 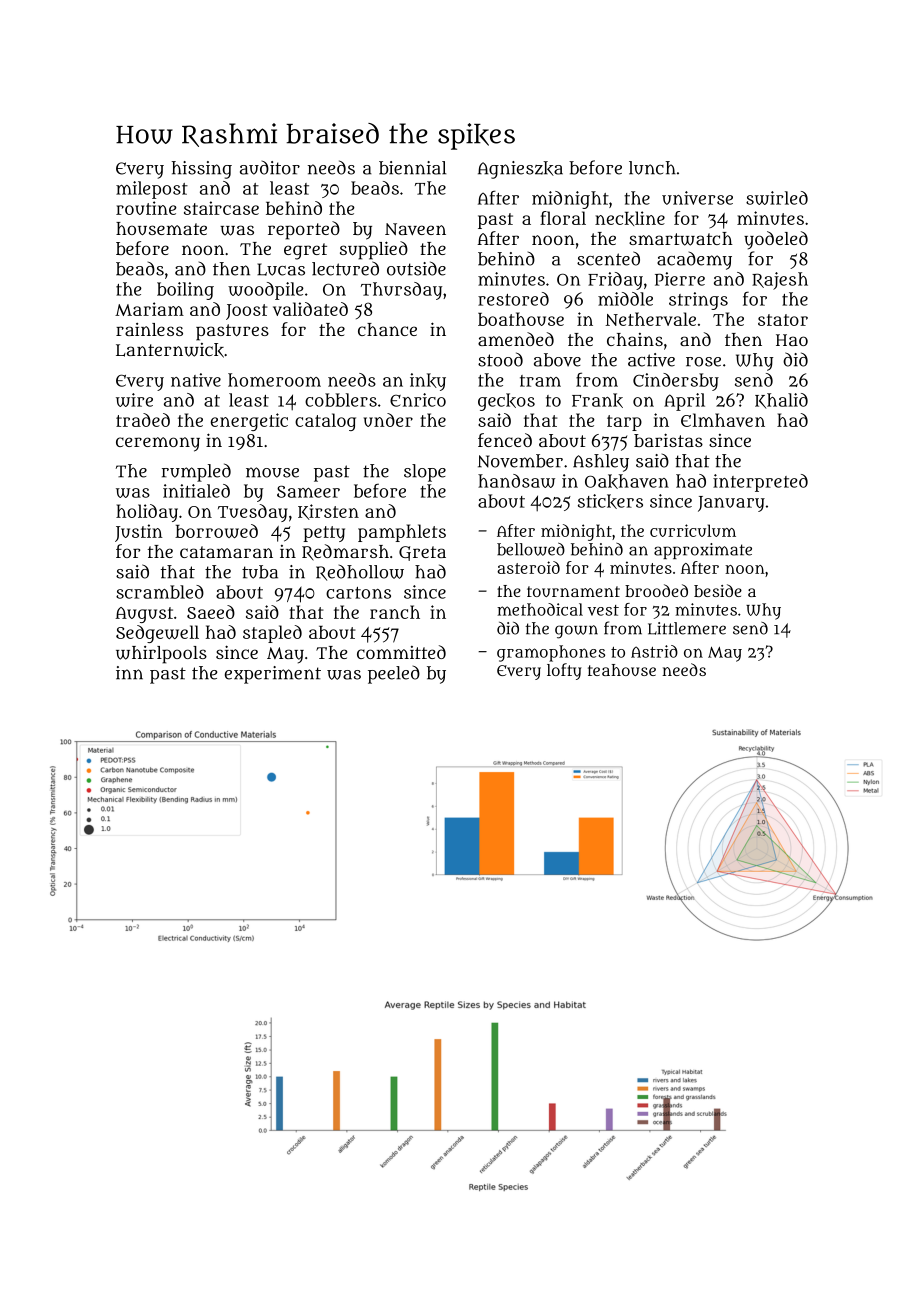 I want to click on Lanternwick, so click(x=170, y=350).
